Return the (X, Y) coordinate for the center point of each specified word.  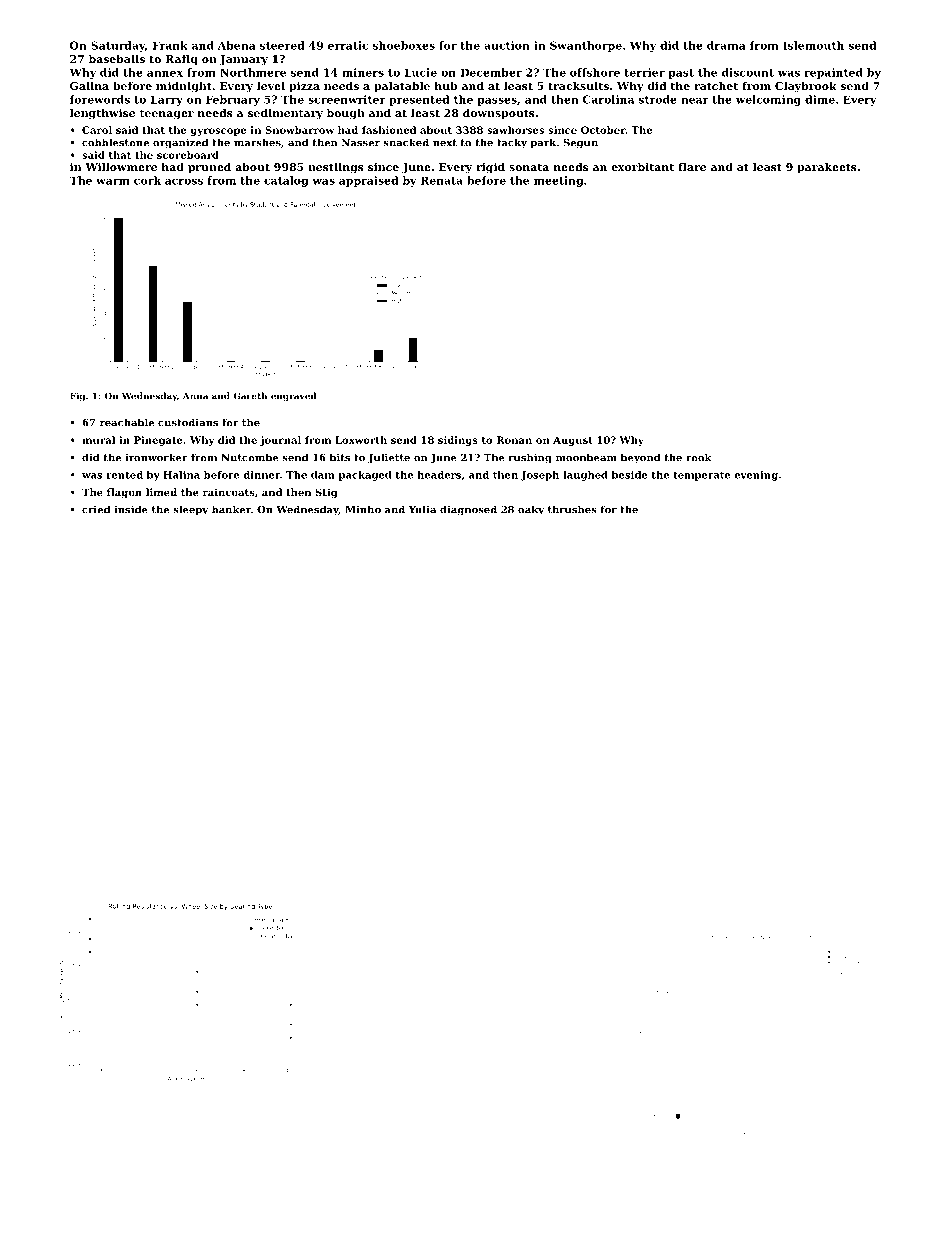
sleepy (190, 510)
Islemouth (813, 45)
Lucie (421, 72)
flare (692, 166)
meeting (558, 181)
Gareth (250, 396)
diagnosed (468, 510)
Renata (442, 180)
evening (756, 476)
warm (113, 181)
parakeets (827, 168)
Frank (170, 45)
